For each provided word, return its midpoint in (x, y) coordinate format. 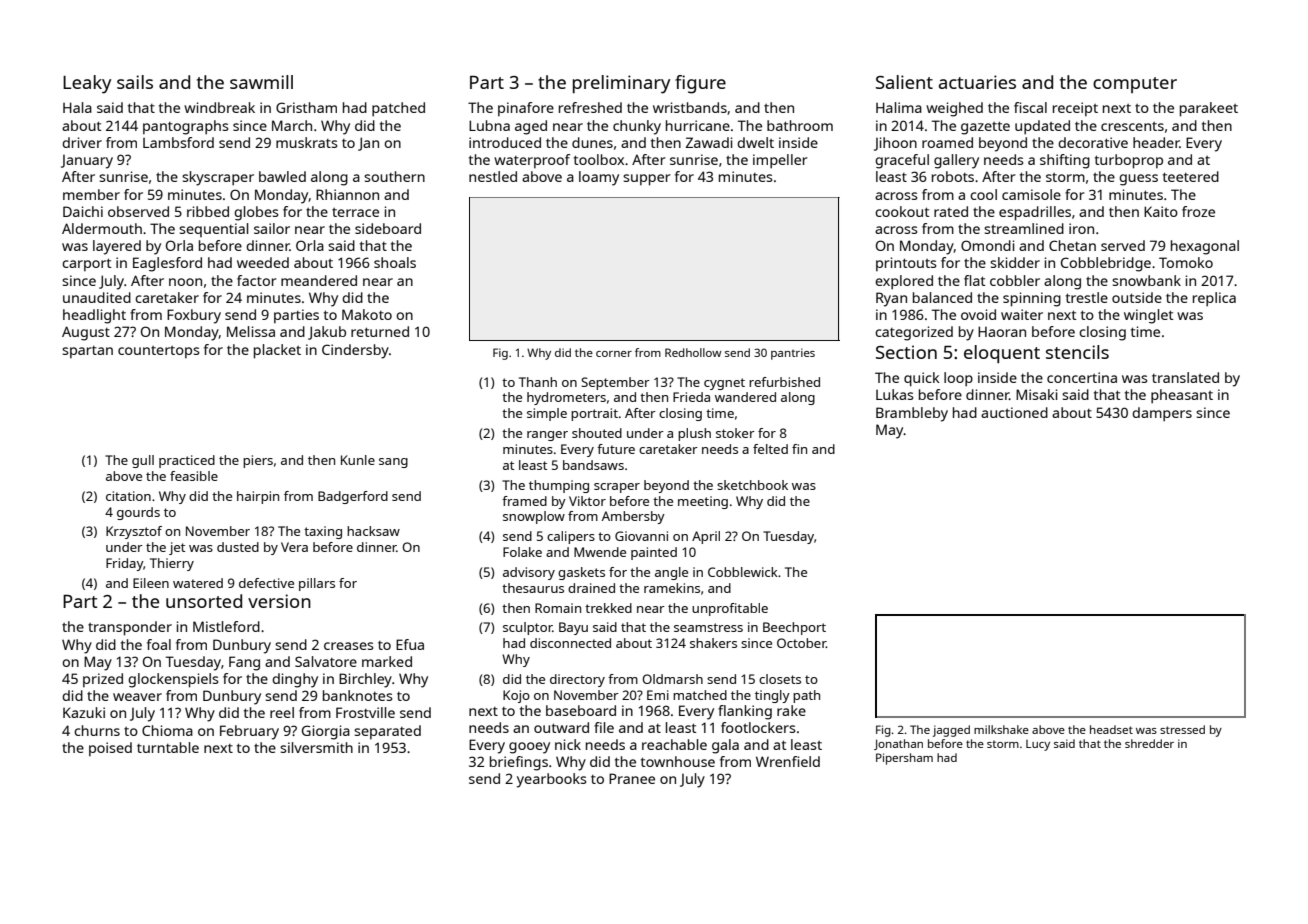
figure (700, 84)
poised (110, 749)
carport (87, 264)
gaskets (581, 573)
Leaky (87, 84)
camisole (1031, 194)
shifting (1065, 161)
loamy (599, 178)
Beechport (794, 628)
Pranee (632, 778)
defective (266, 583)
